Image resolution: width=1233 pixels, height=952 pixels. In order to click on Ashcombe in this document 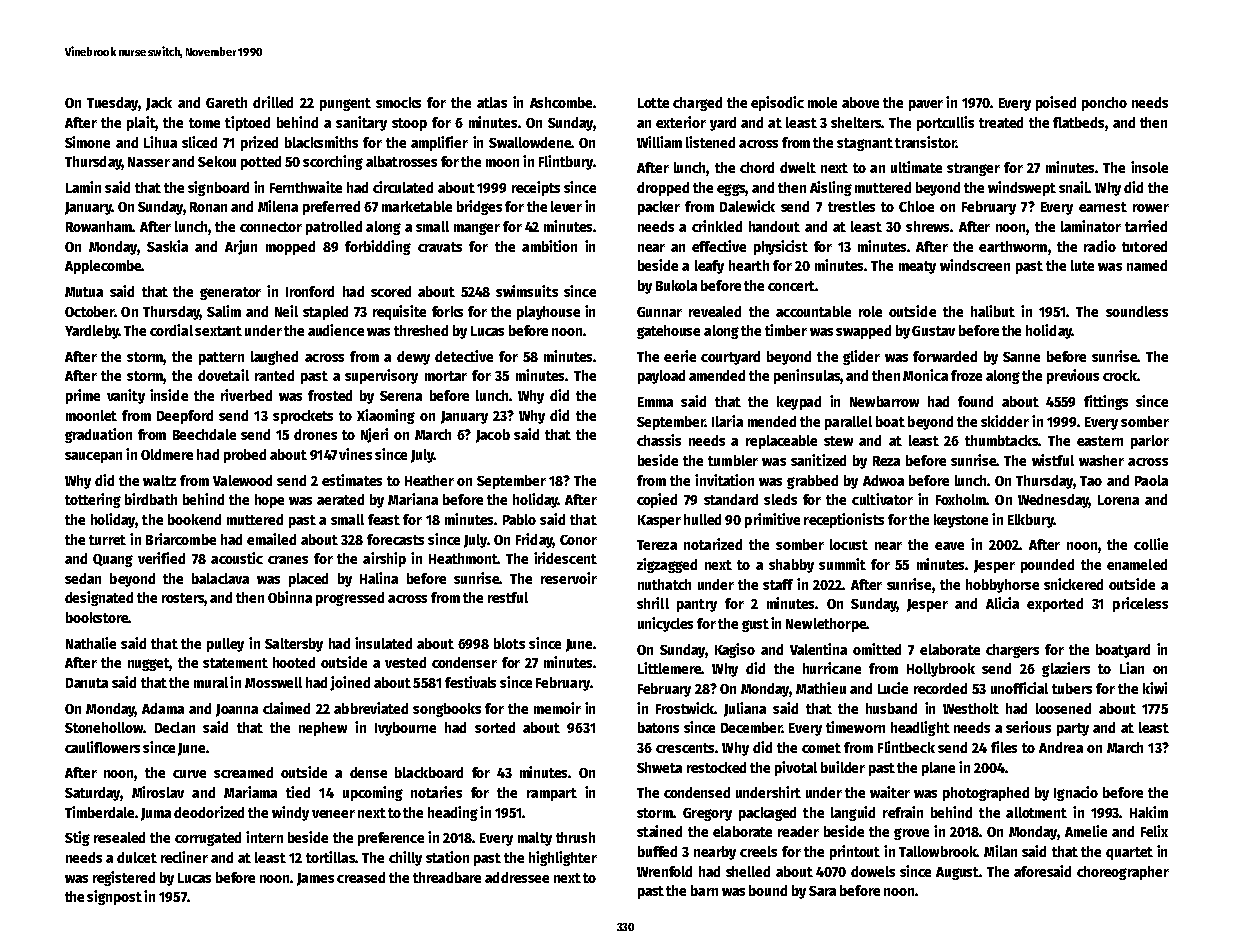, I will do `click(561, 102)`.
